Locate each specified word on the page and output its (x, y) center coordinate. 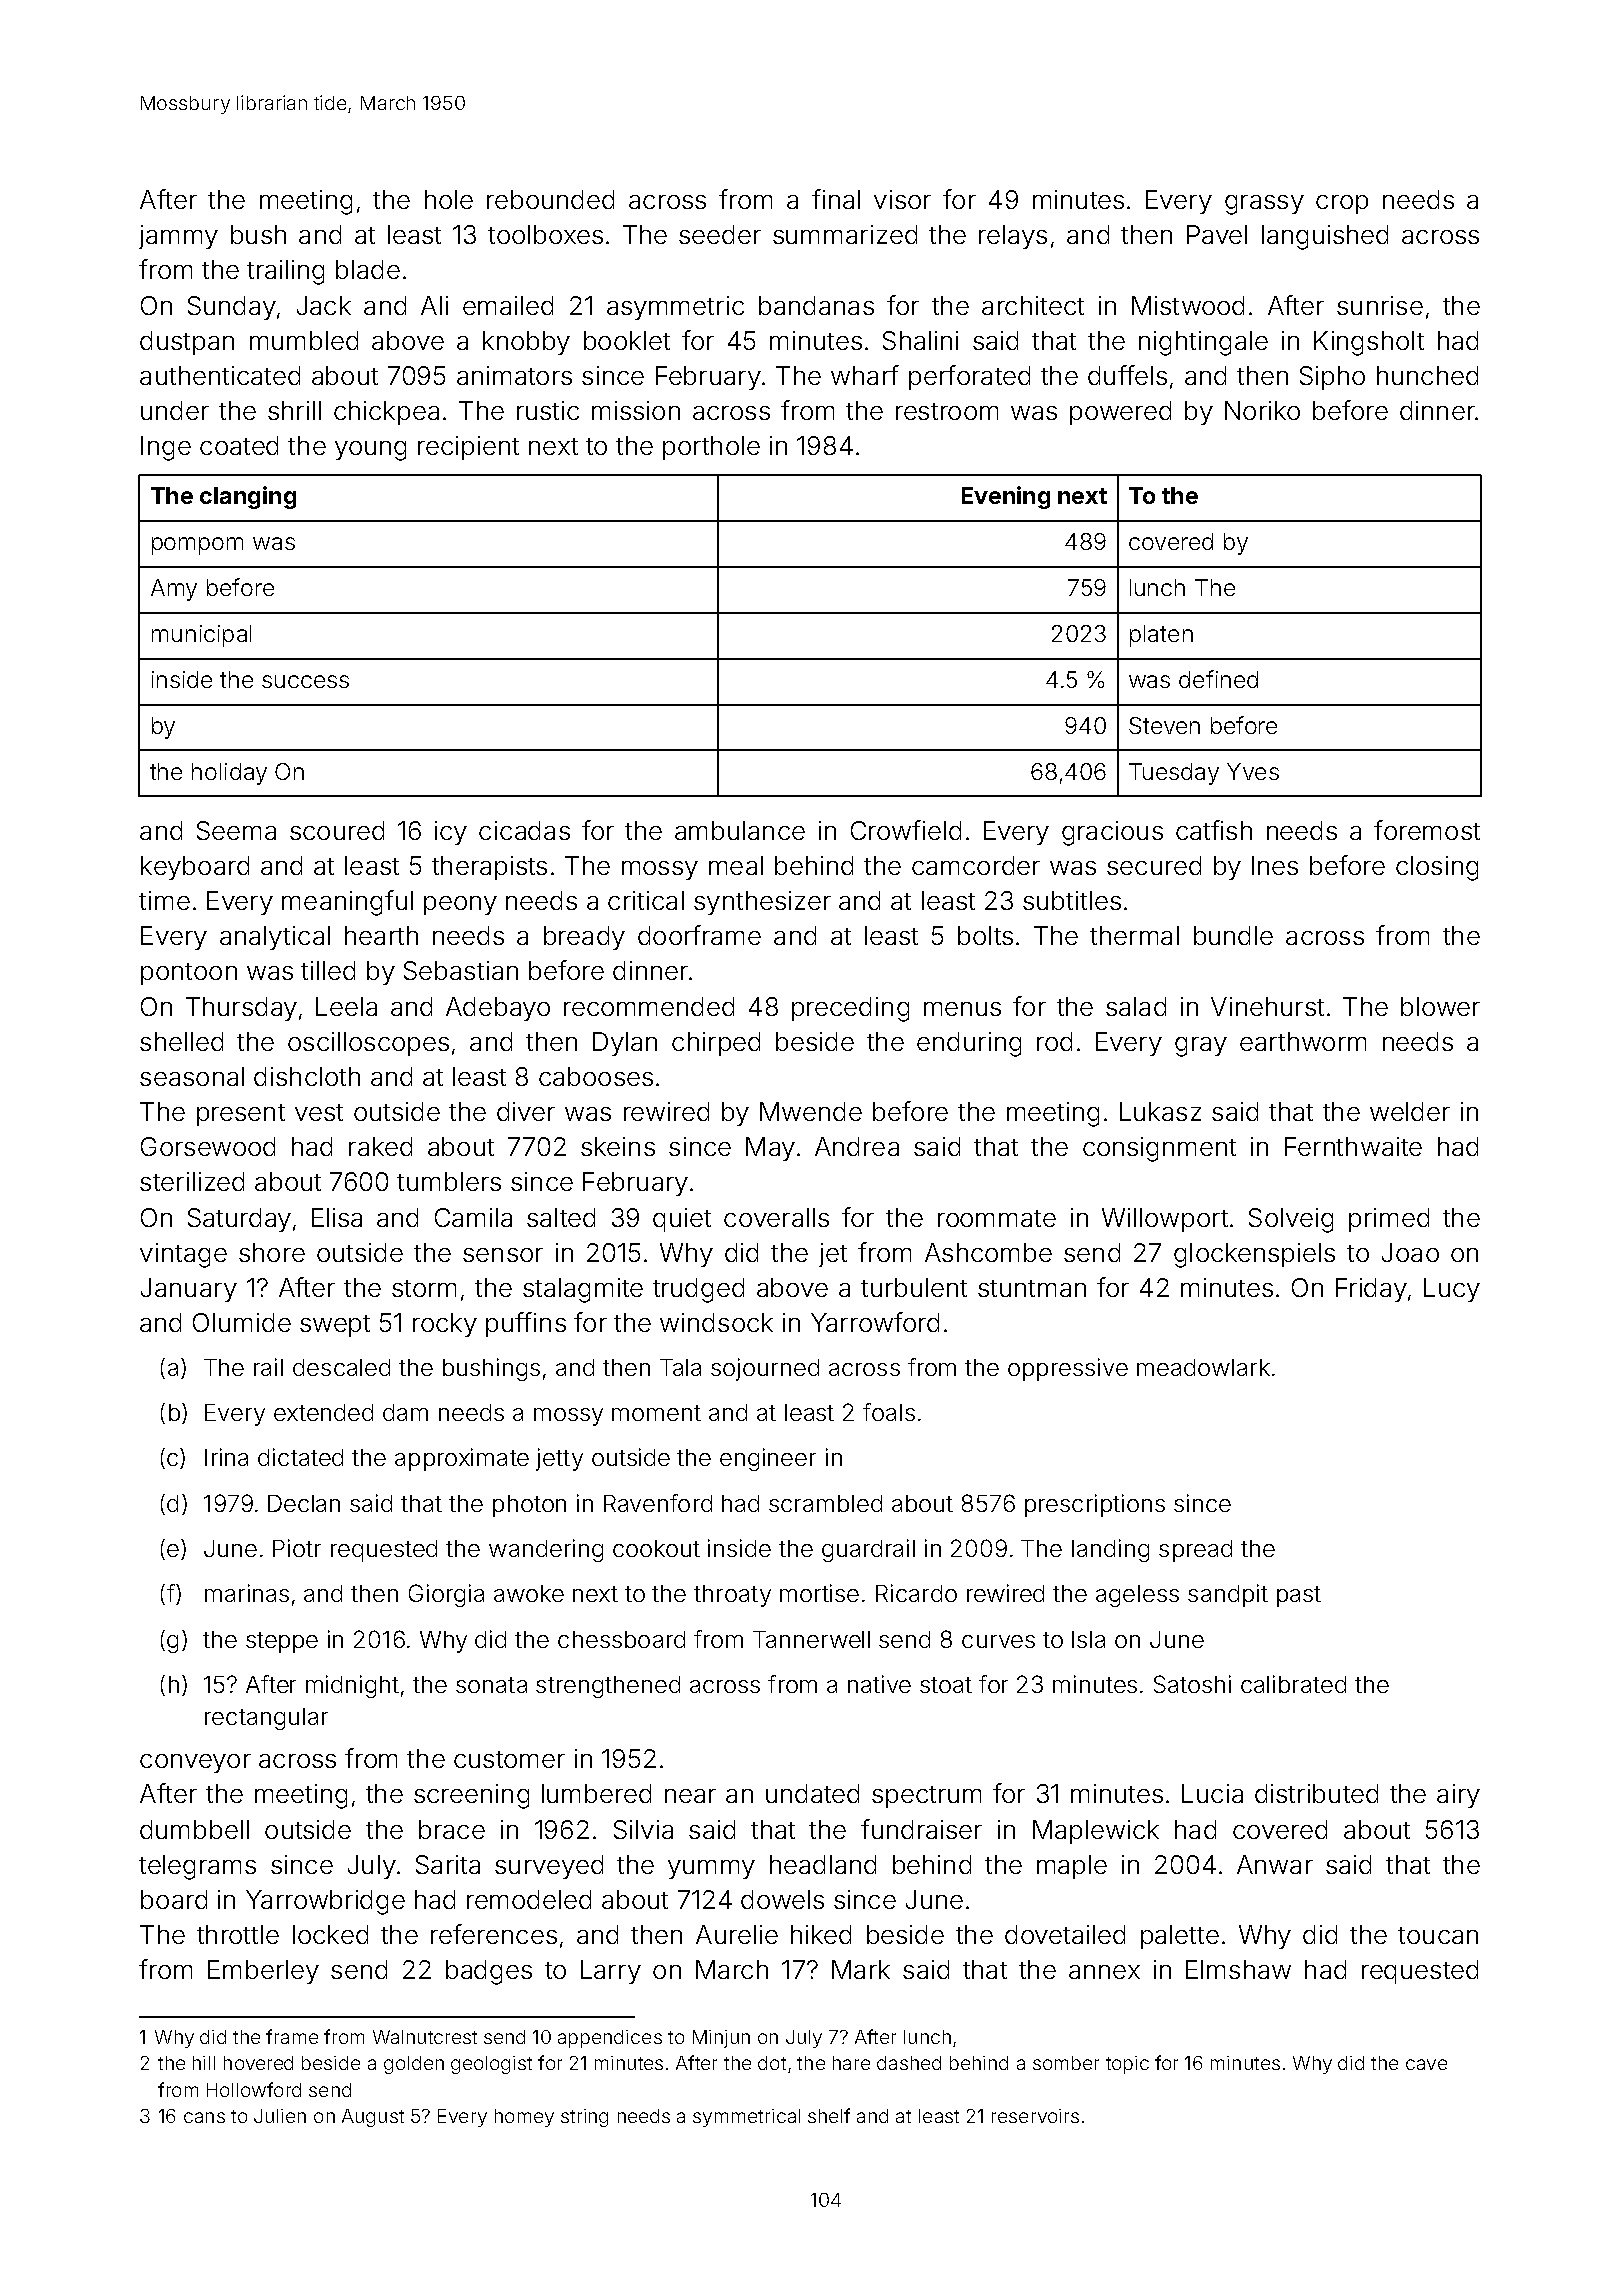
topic (1127, 2065)
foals (889, 1412)
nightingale (1203, 343)
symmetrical (746, 2118)
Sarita (448, 1864)
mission (636, 410)
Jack (324, 305)
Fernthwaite (1353, 1146)
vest (319, 1112)
